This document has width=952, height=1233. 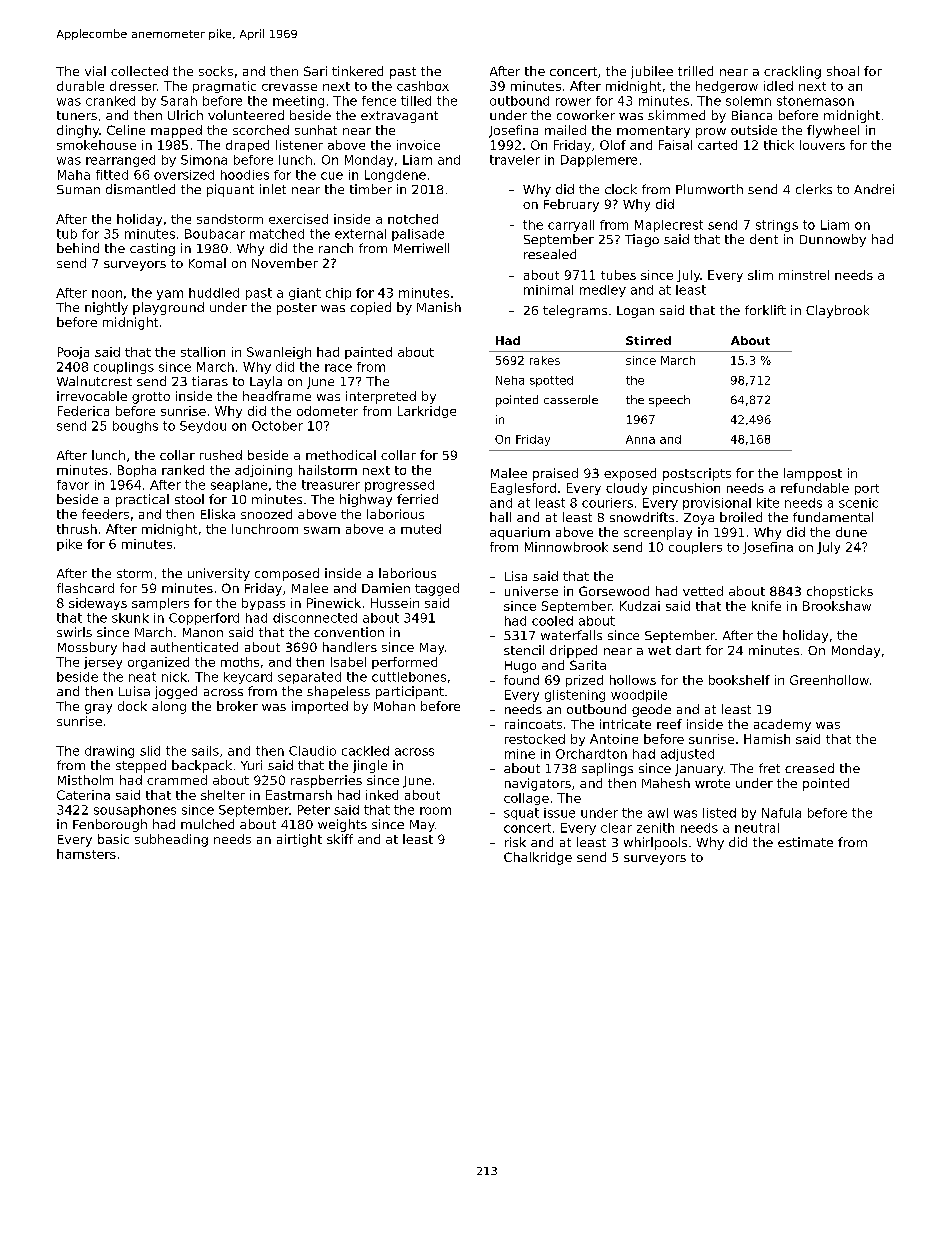 What do you see at coordinates (699, 519) in the document?
I see `Zoya` at bounding box center [699, 519].
